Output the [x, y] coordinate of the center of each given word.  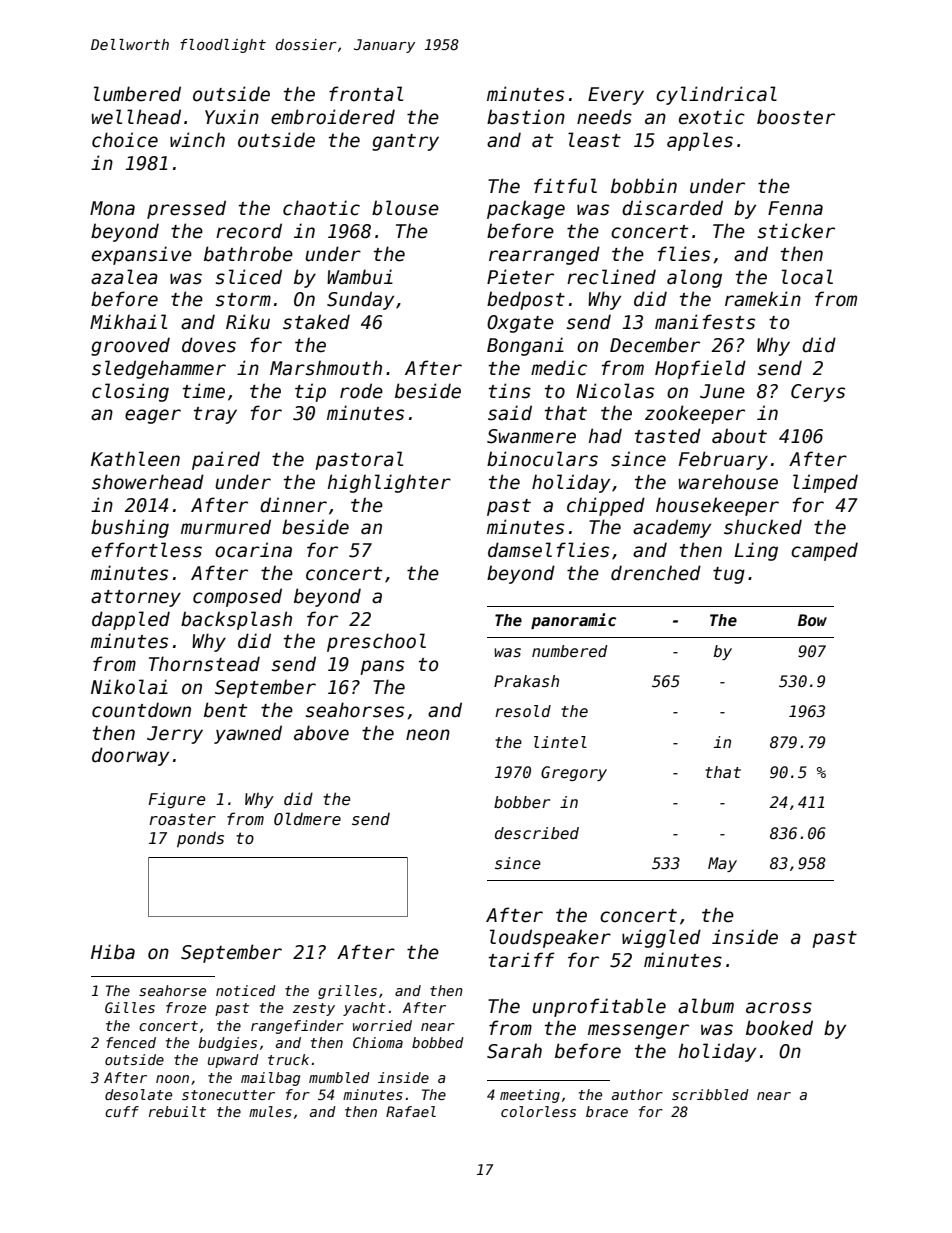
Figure [176, 801]
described [537, 833]
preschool [376, 642]
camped [824, 551]
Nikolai [129, 687]
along [694, 278]
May [722, 864]
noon [172, 1079]
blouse [405, 208]
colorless [538, 1111]
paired [226, 460]
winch [197, 140]
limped [825, 483]
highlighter [389, 483]
